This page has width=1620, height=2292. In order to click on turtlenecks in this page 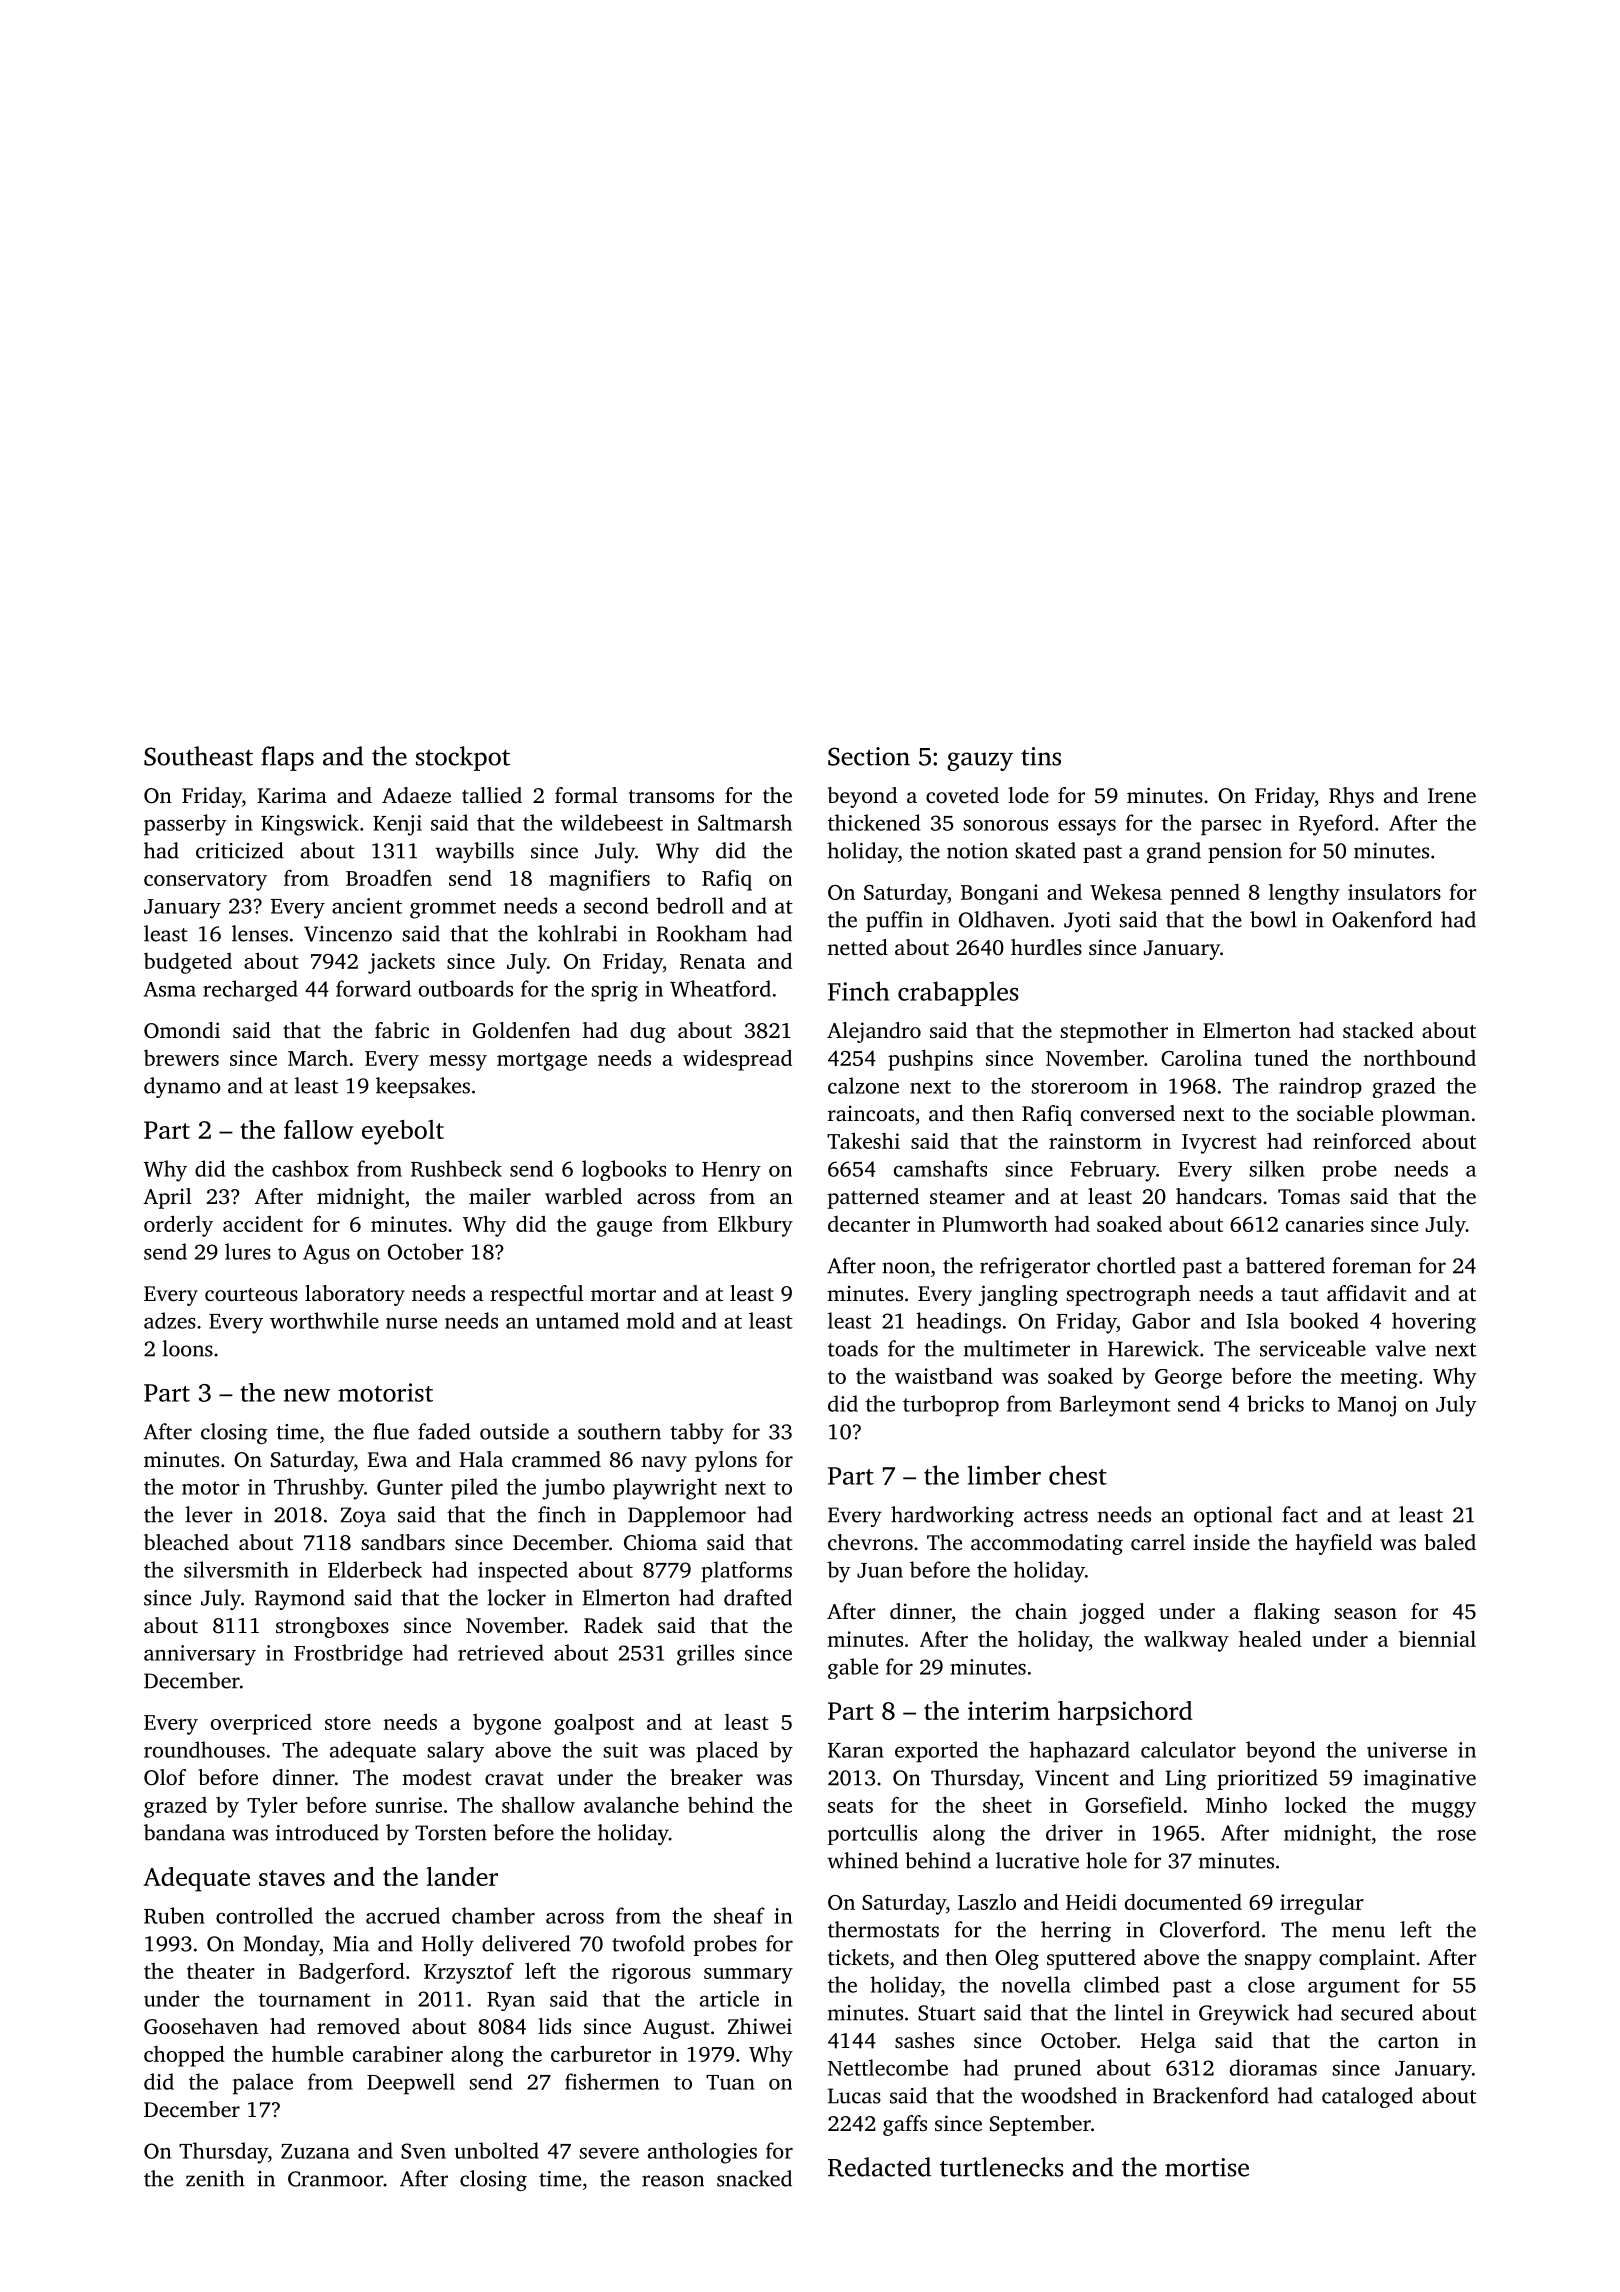, I will do `click(1002, 2167)`.
